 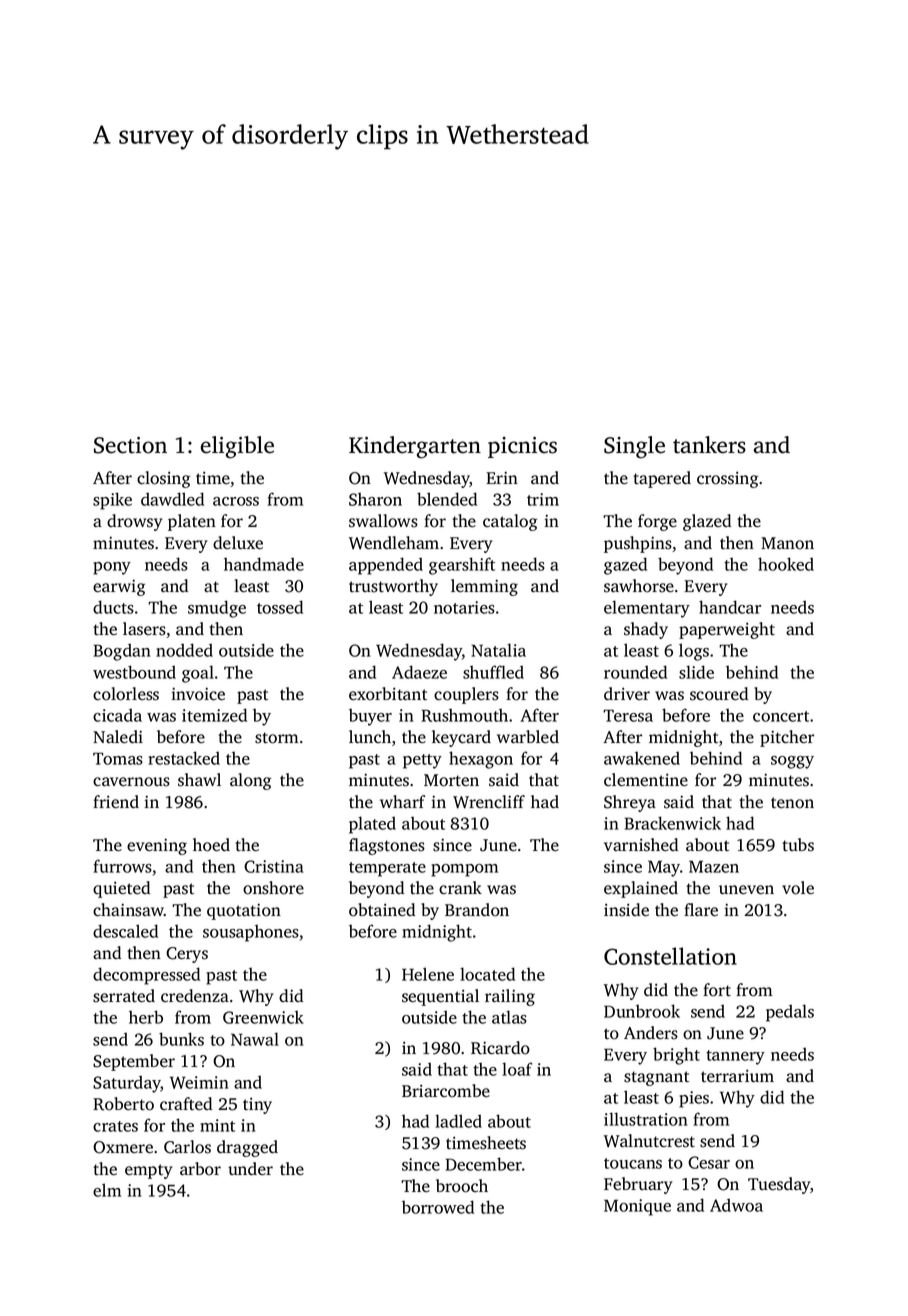 What do you see at coordinates (510, 522) in the screenshot?
I see `catalog` at bounding box center [510, 522].
